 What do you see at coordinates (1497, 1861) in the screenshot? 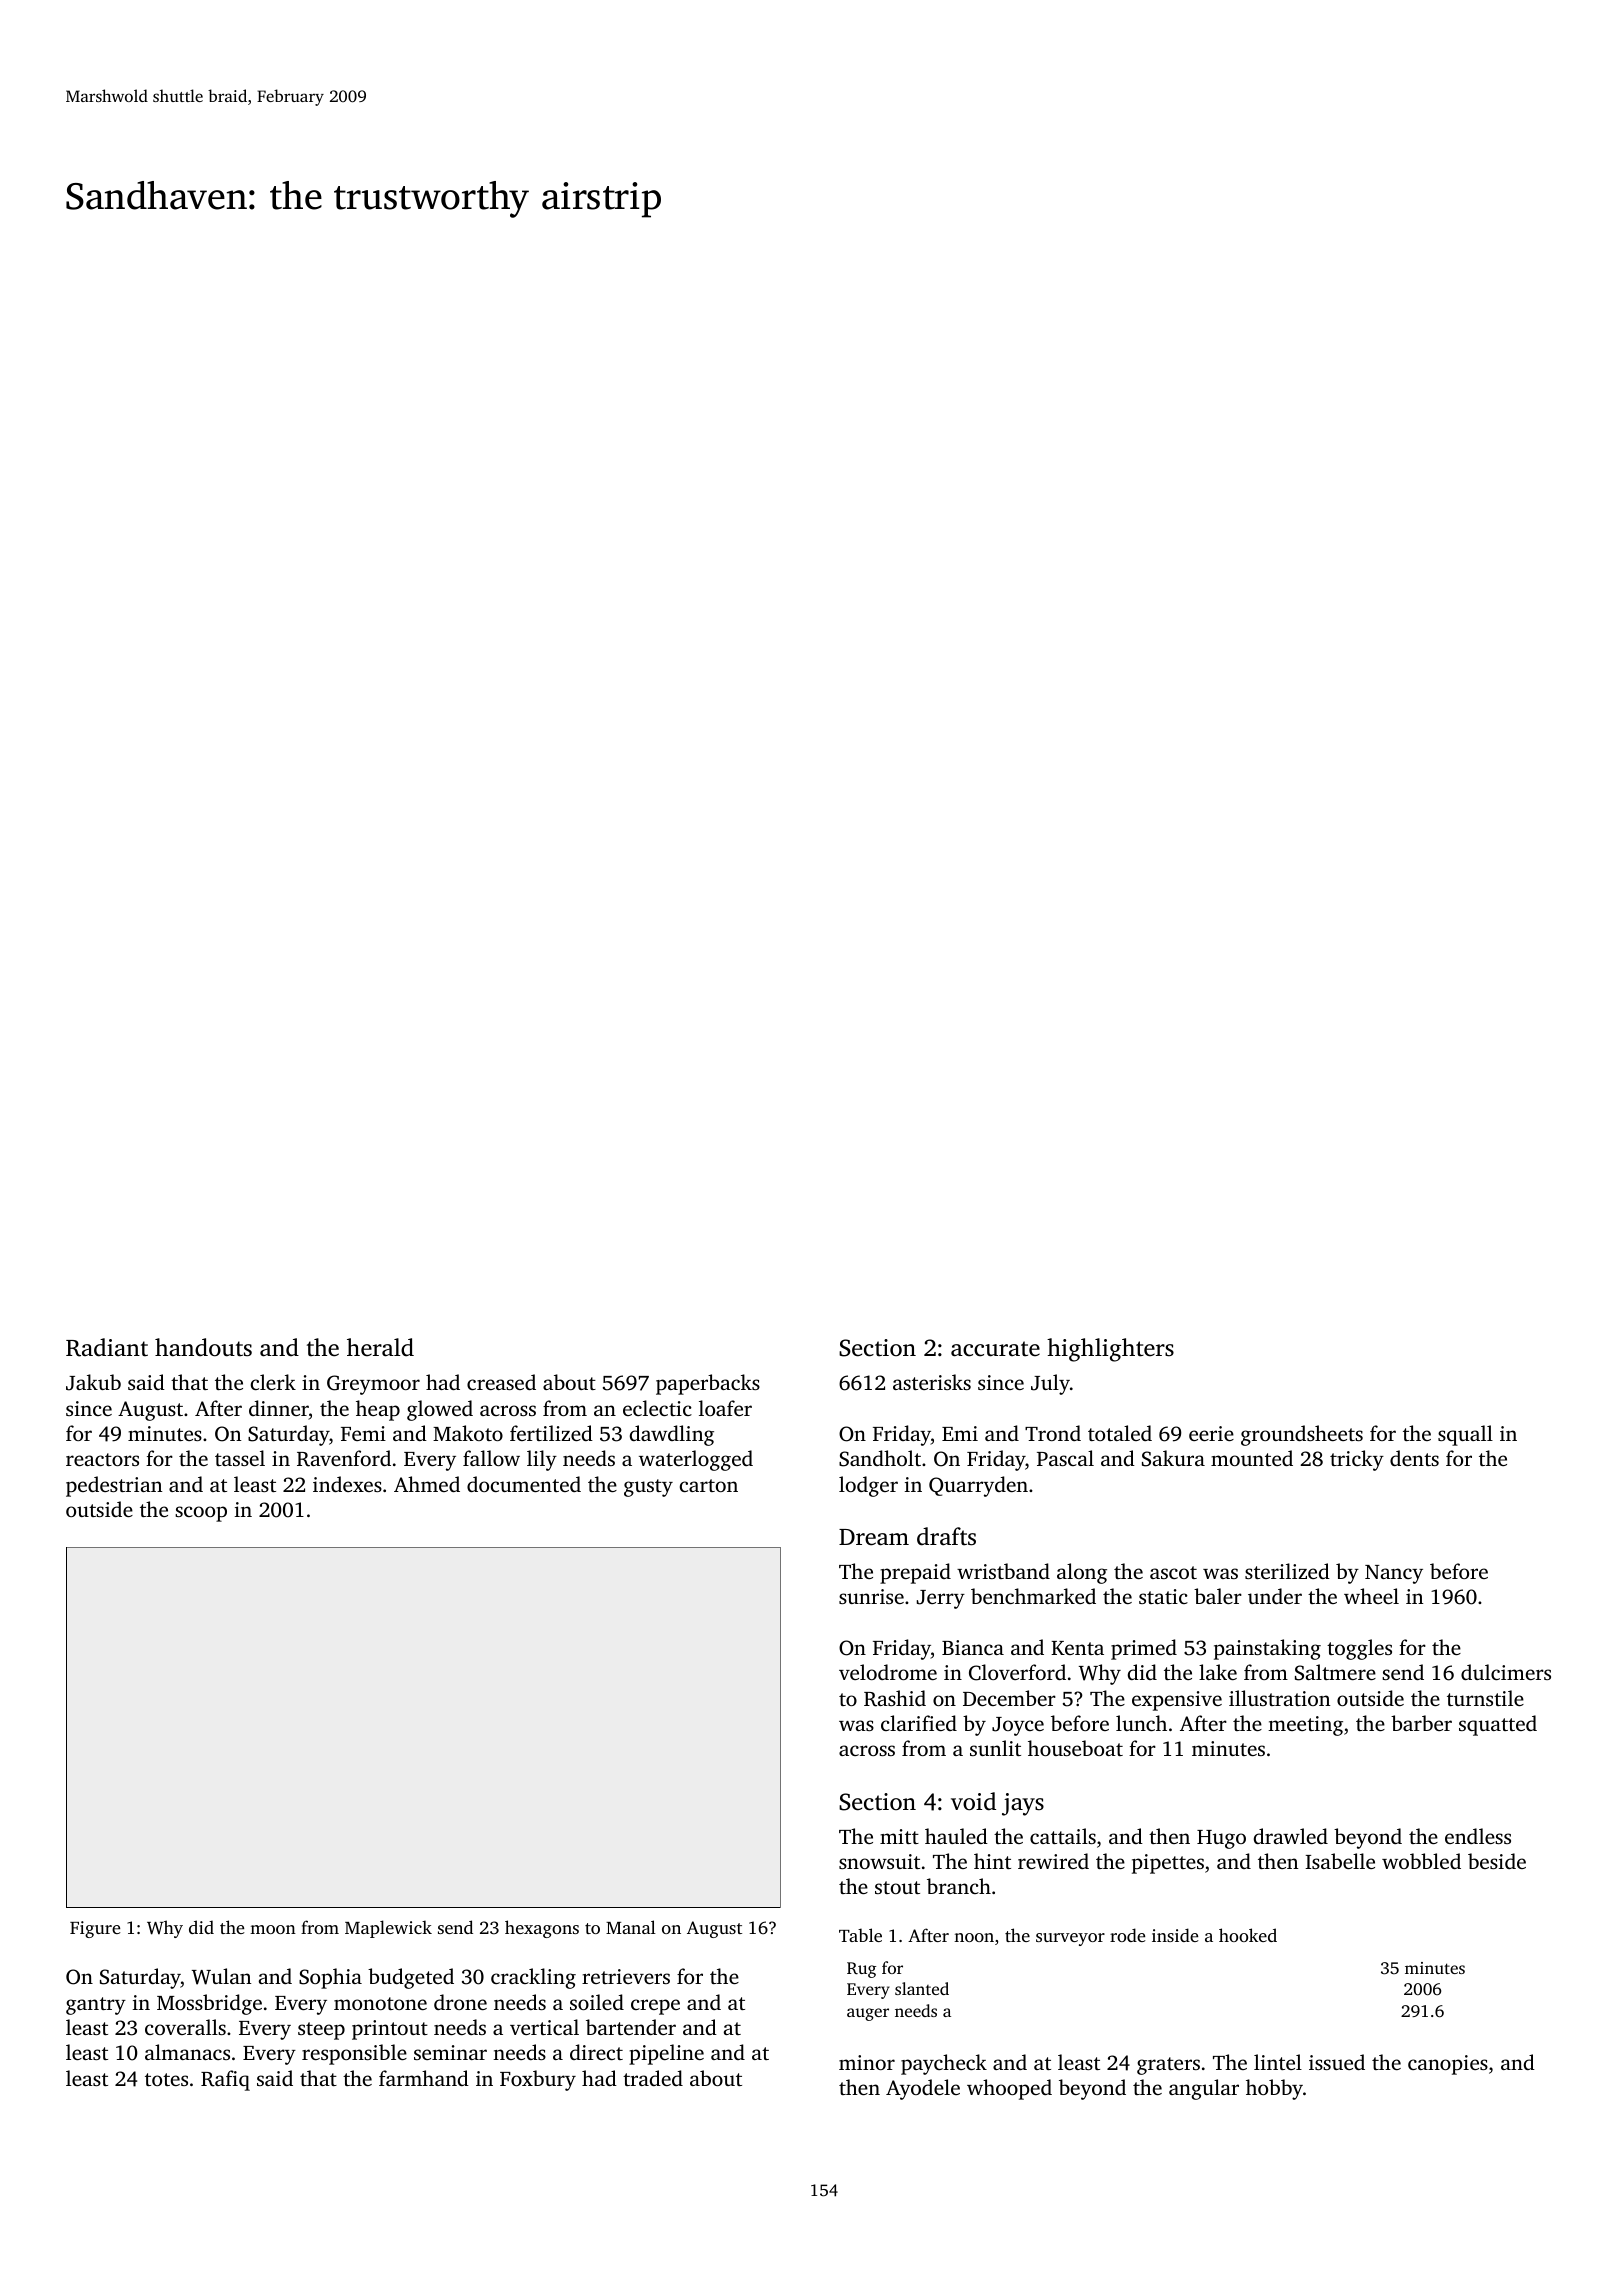
I see `beside` at bounding box center [1497, 1861].
